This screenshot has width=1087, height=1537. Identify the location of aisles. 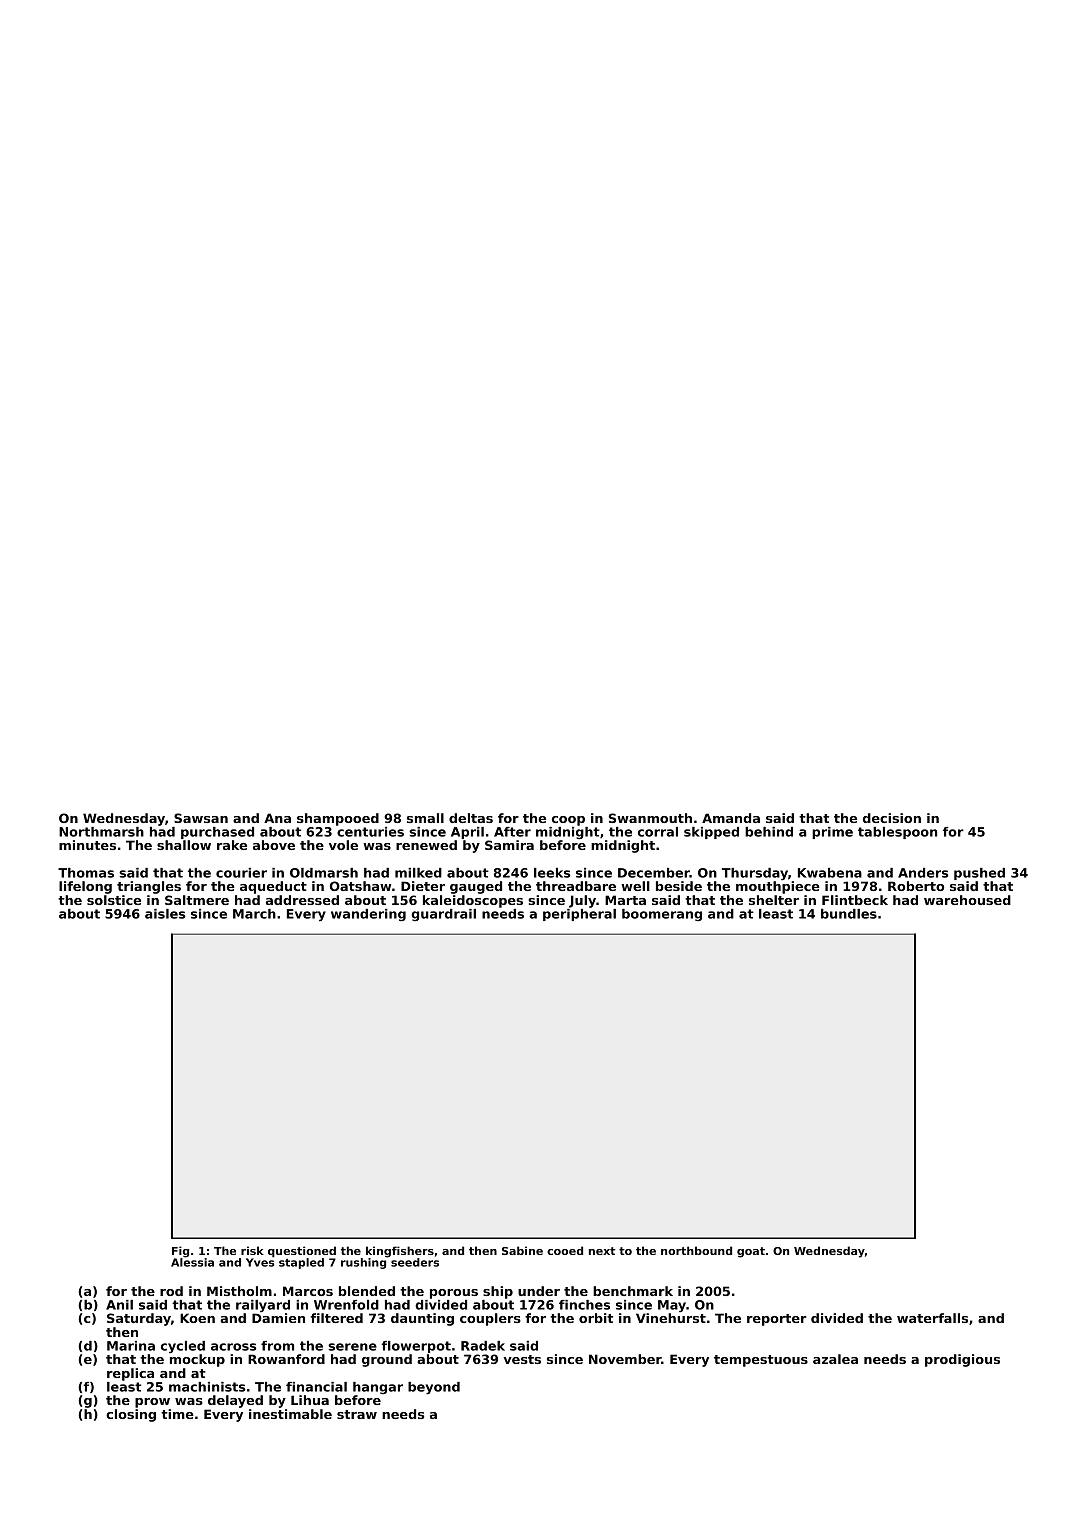
(165, 914).
